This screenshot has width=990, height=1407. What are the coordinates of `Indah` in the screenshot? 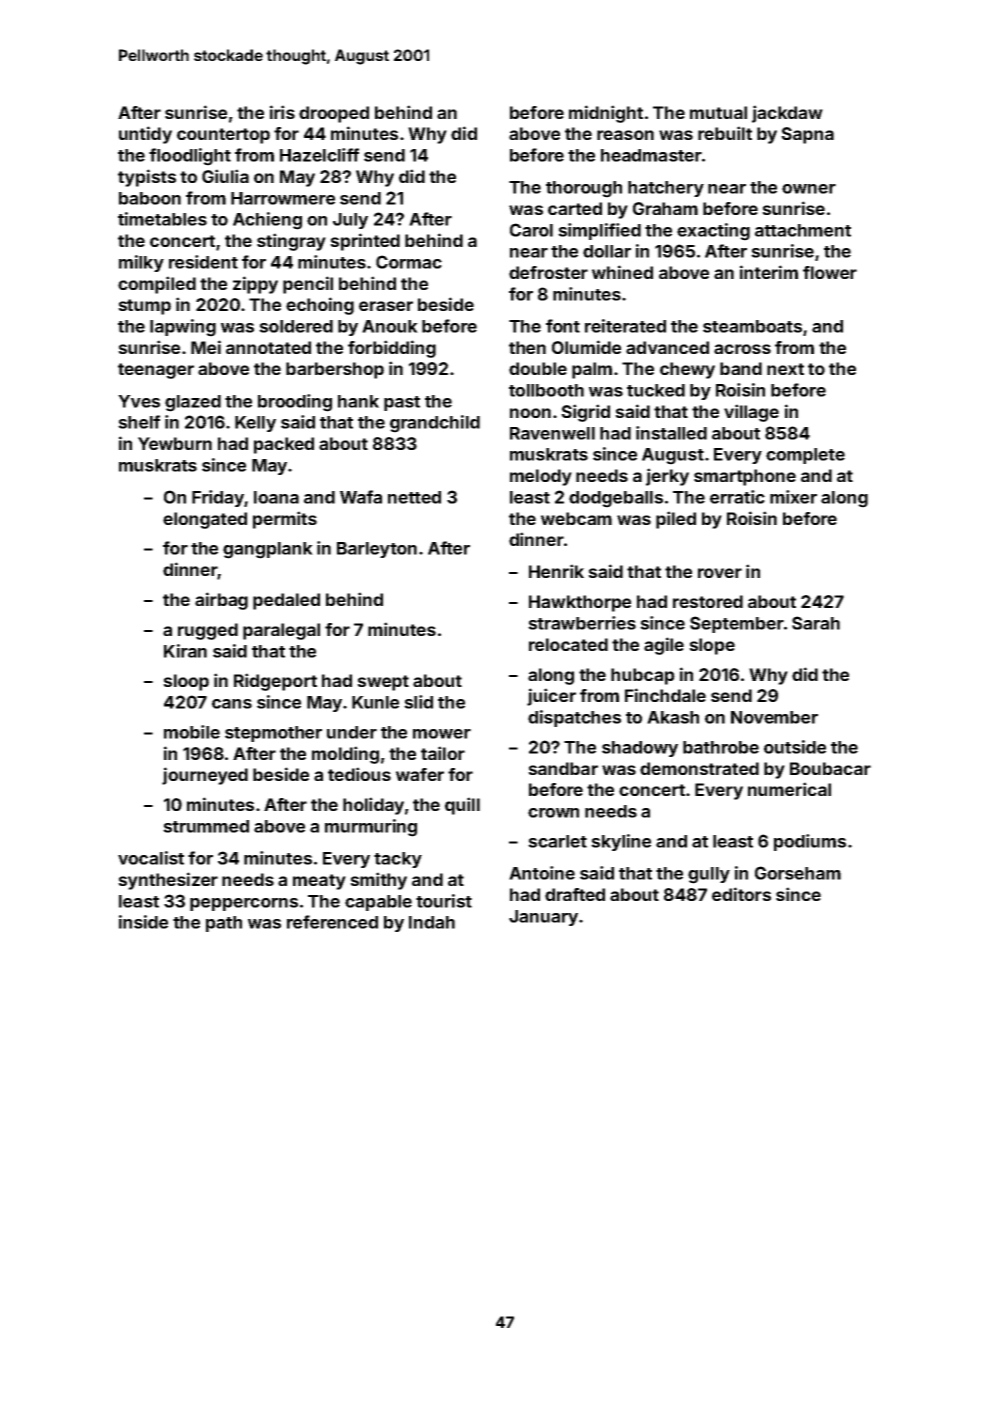 It's located at (432, 922).
